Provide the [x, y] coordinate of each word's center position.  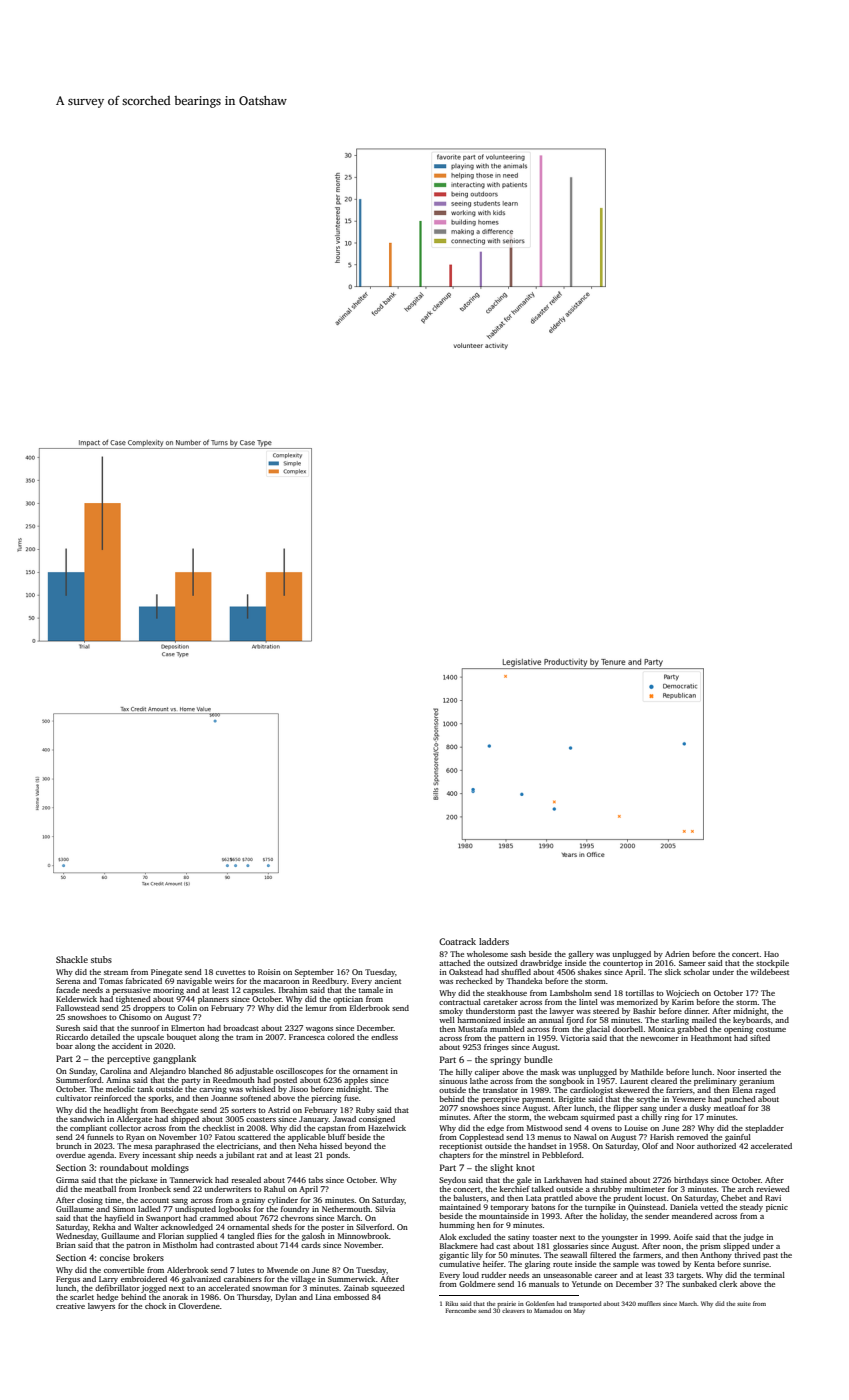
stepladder [764, 1129]
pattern [511, 1039]
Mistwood [545, 1128]
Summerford [79, 1080]
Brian [66, 1245]
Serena [68, 981]
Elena [742, 1090]
